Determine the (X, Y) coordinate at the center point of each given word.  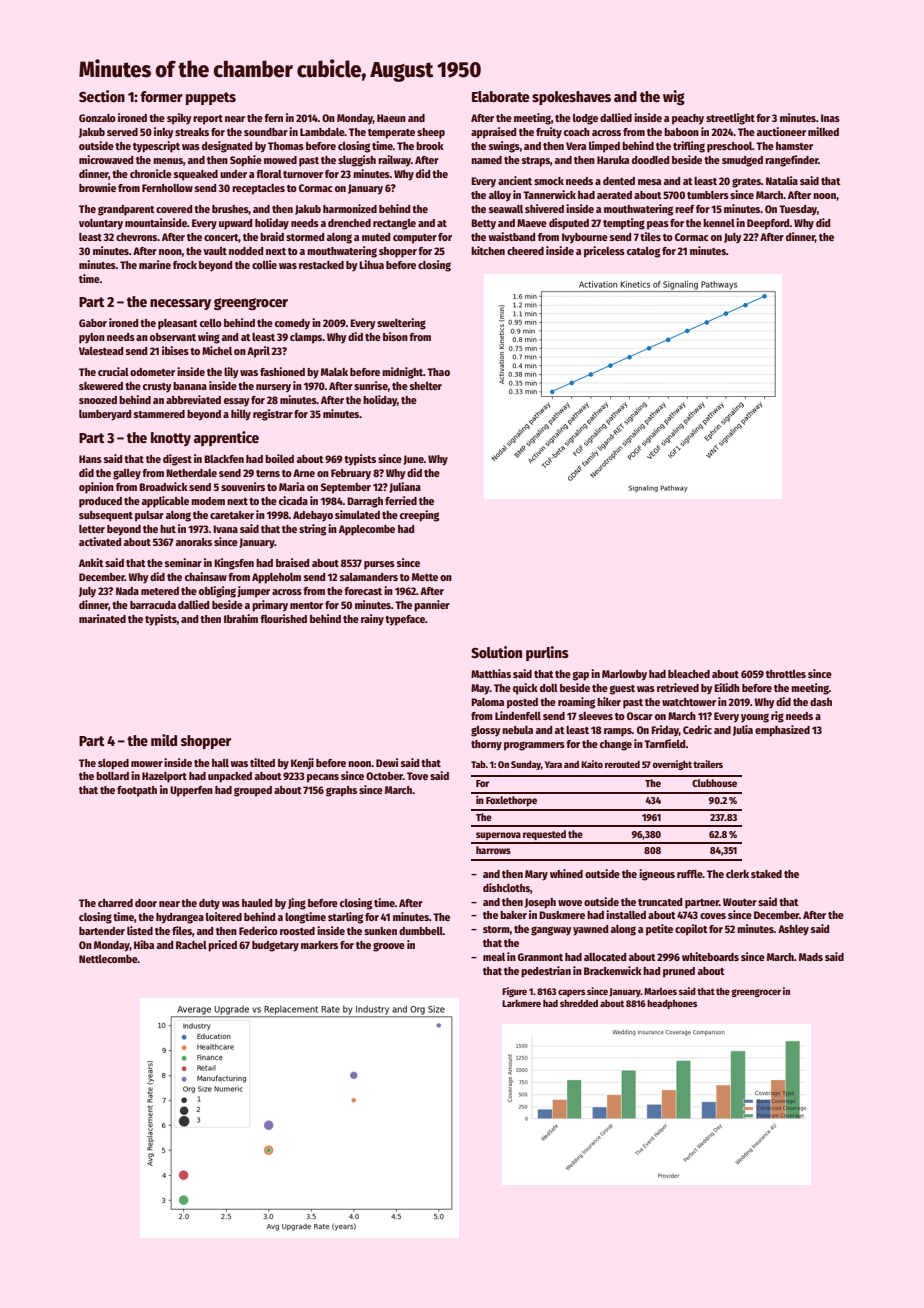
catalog (643, 252)
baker (513, 915)
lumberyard (105, 415)
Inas (830, 118)
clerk (737, 874)
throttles (786, 674)
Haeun (391, 118)
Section (102, 96)
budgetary (275, 946)
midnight (402, 373)
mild (164, 740)
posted (522, 703)
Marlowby (624, 675)
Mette (425, 577)
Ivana (225, 529)
